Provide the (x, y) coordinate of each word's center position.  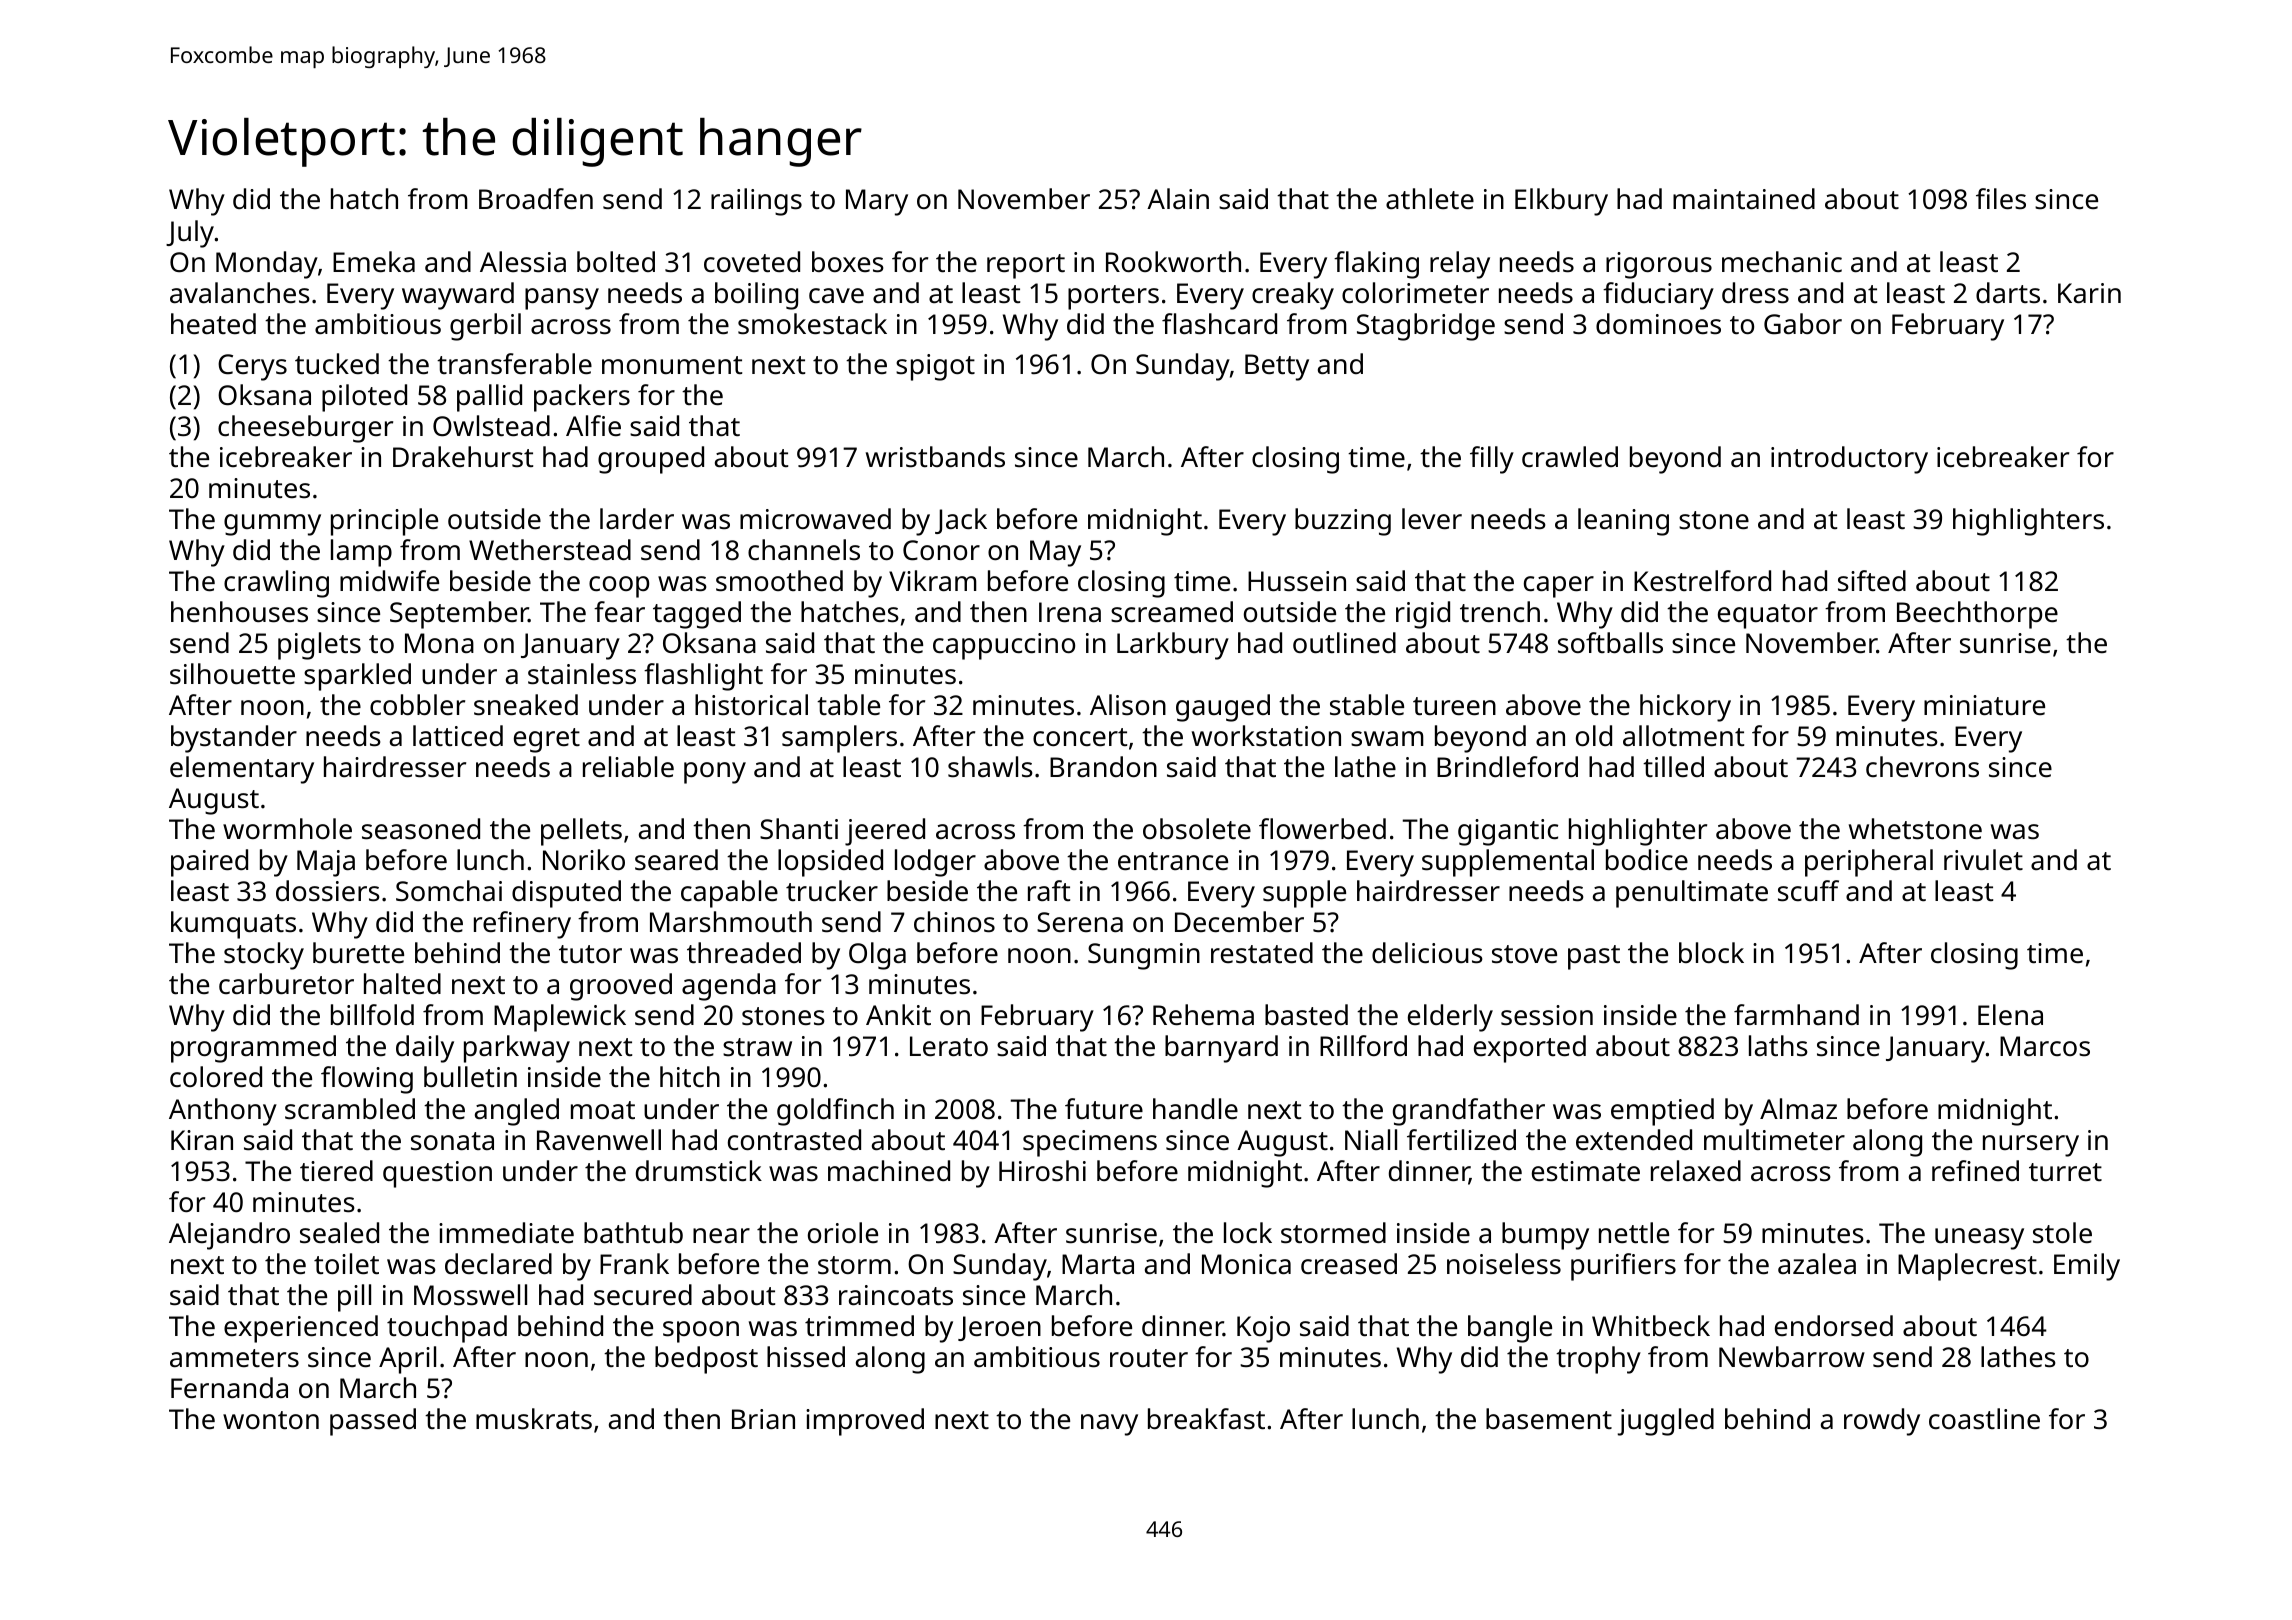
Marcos (2045, 1046)
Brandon (1103, 766)
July (190, 234)
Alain (1178, 198)
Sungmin (1144, 956)
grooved (621, 987)
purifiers (1623, 1267)
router (1149, 1358)
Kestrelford (1702, 581)
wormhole (287, 828)
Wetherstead (550, 550)
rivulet (1983, 859)
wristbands (935, 457)
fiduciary (1658, 296)
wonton (271, 1420)
